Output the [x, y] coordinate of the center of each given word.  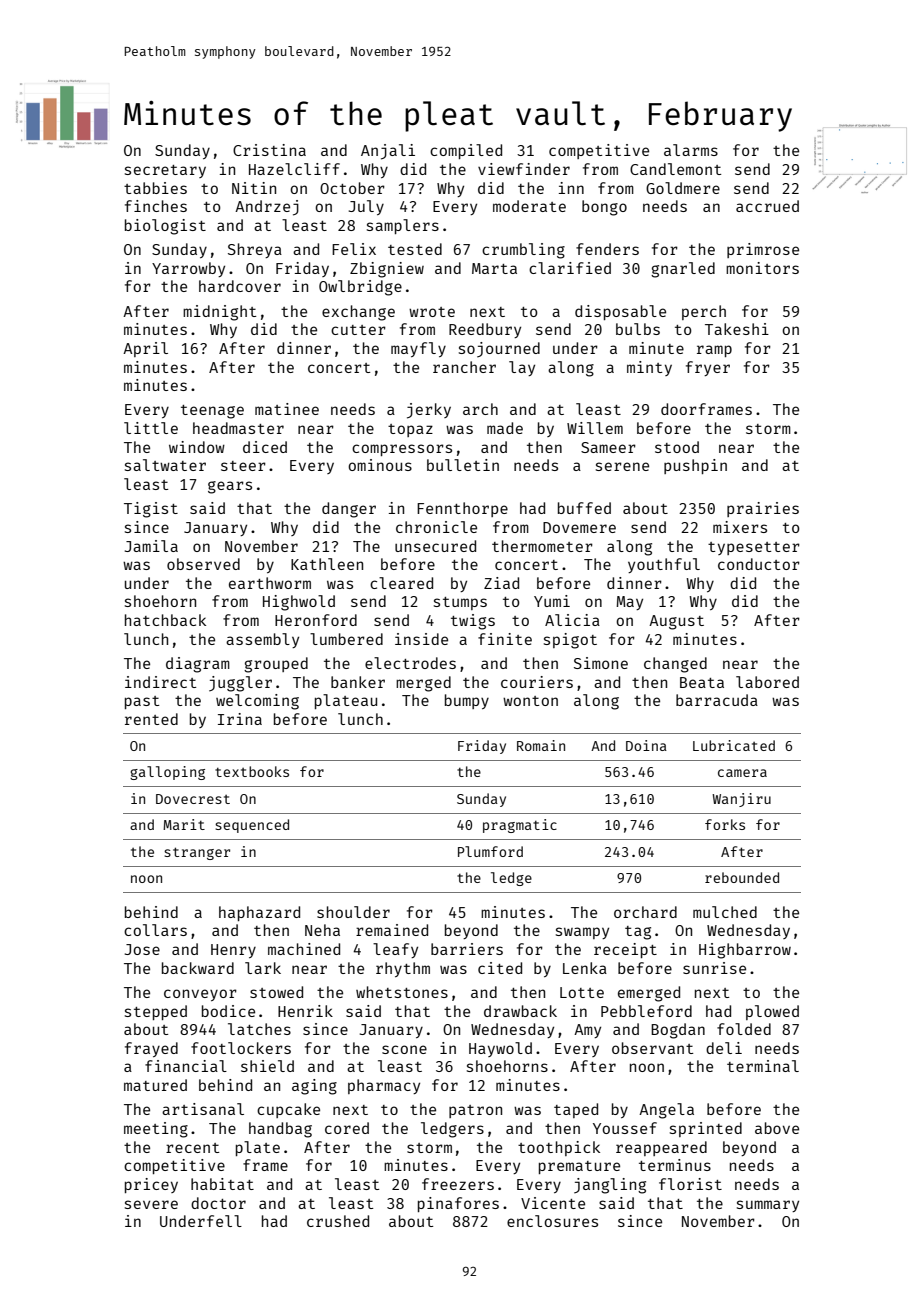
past [142, 702]
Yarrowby [188, 269]
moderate [529, 206]
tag [638, 933]
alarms [691, 150]
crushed [338, 1221]
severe [151, 1204]
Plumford [490, 851]
